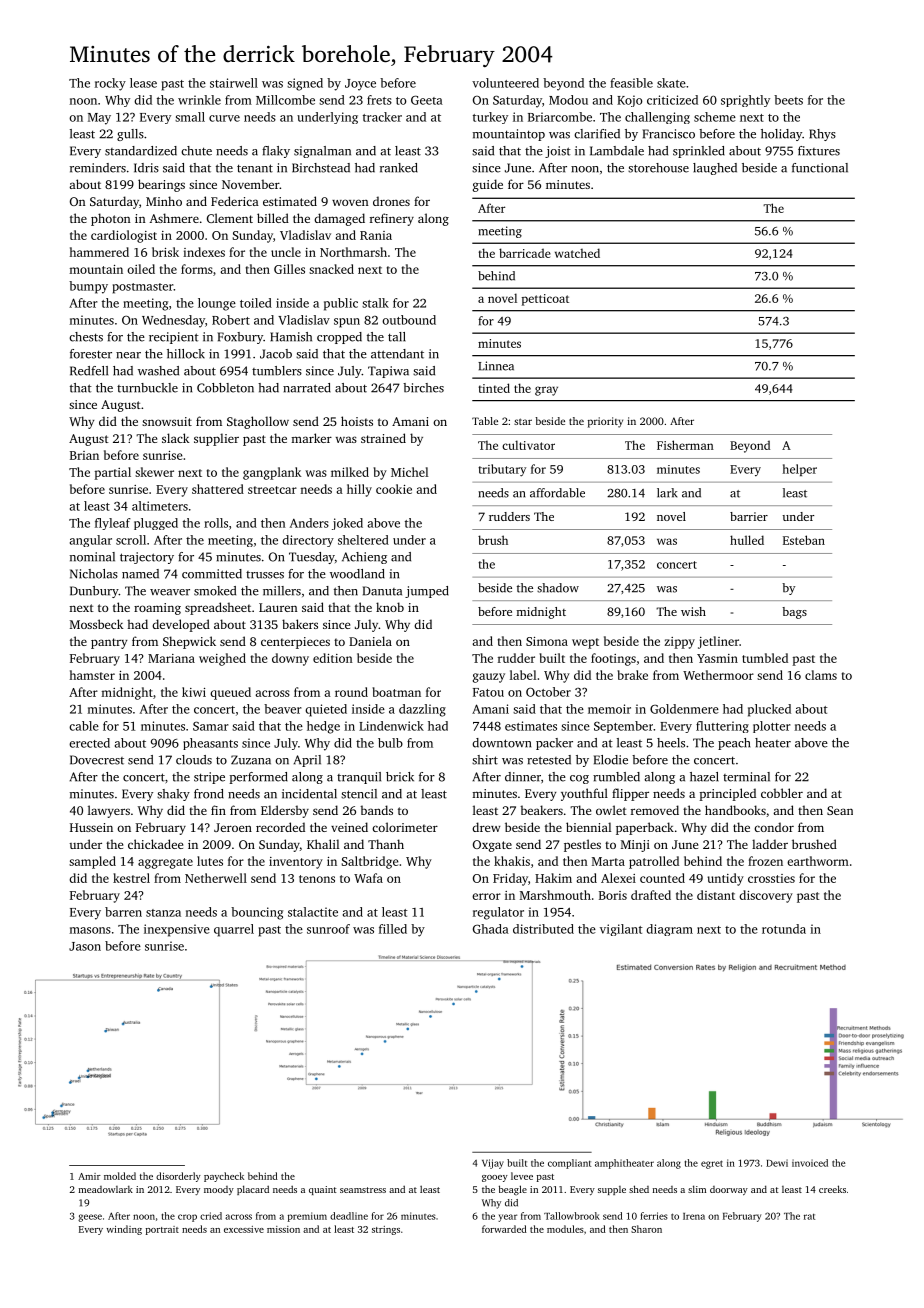 The height and width of the image is (1308, 924). What do you see at coordinates (347, 524) in the image?
I see `joked` at bounding box center [347, 524].
